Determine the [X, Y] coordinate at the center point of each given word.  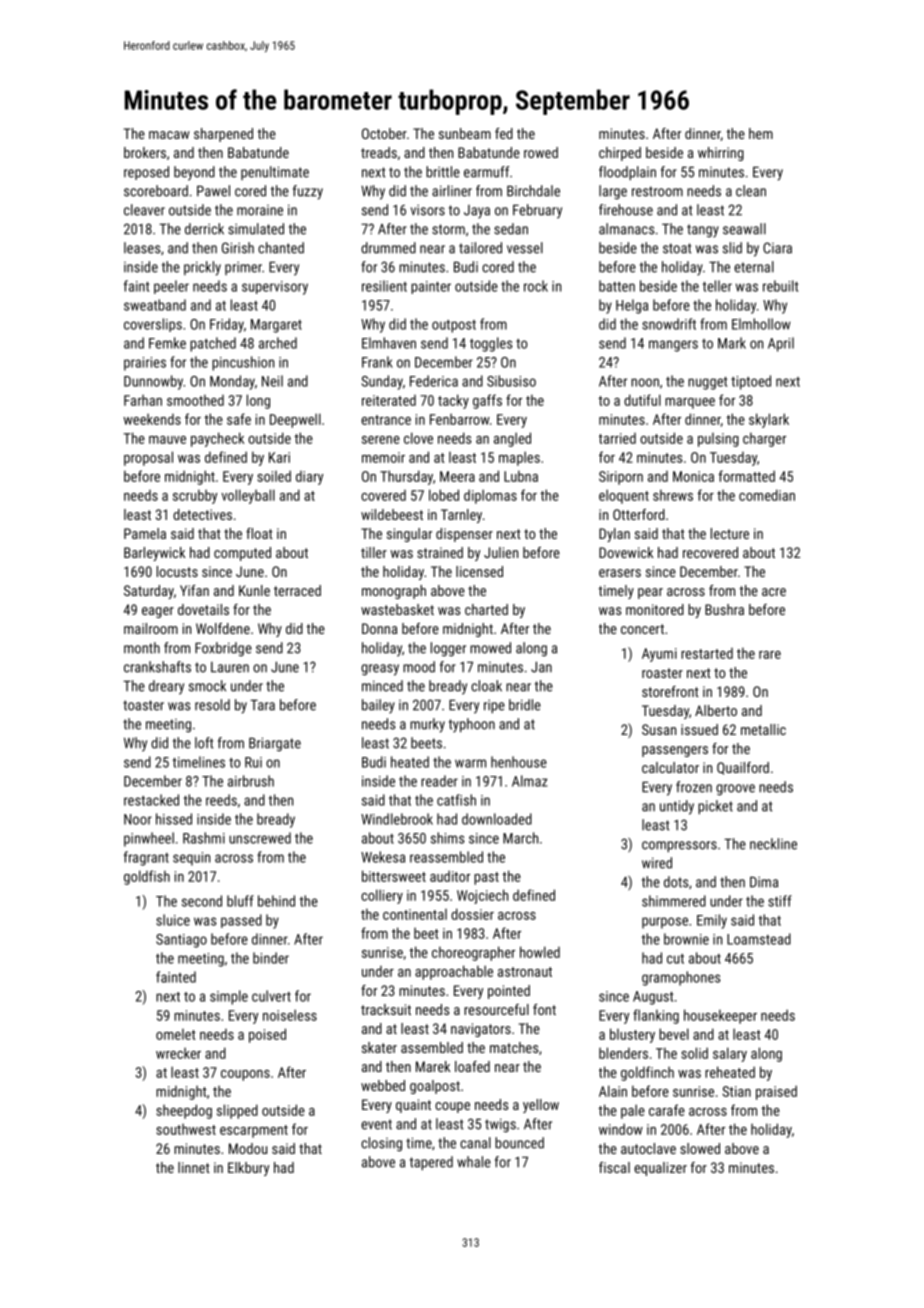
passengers [675, 751]
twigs [500, 1125]
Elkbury [248, 1169]
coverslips [153, 325]
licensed [479, 571]
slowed [700, 1148]
